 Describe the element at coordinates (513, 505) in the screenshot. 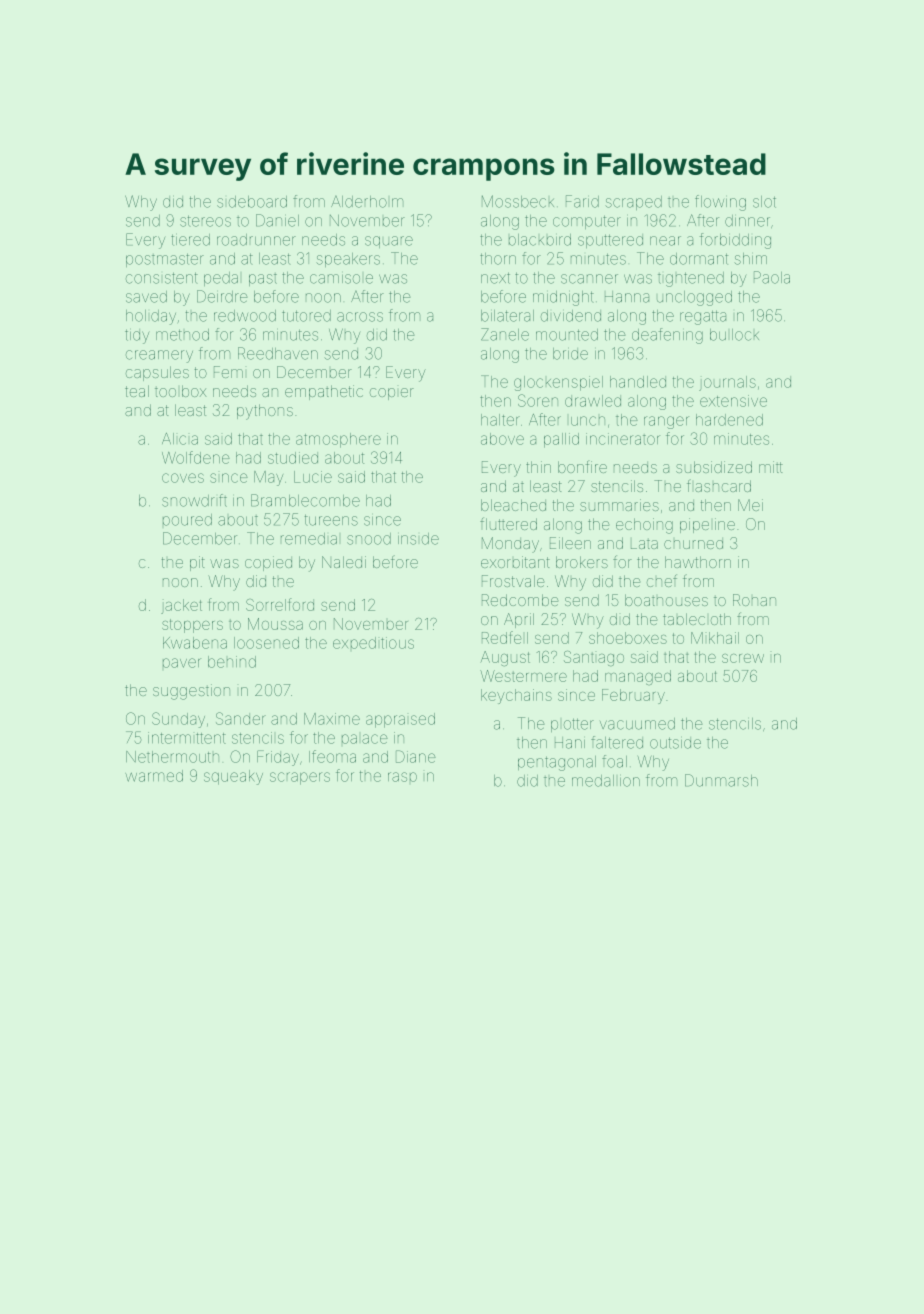

I see `bleached` at that location.
